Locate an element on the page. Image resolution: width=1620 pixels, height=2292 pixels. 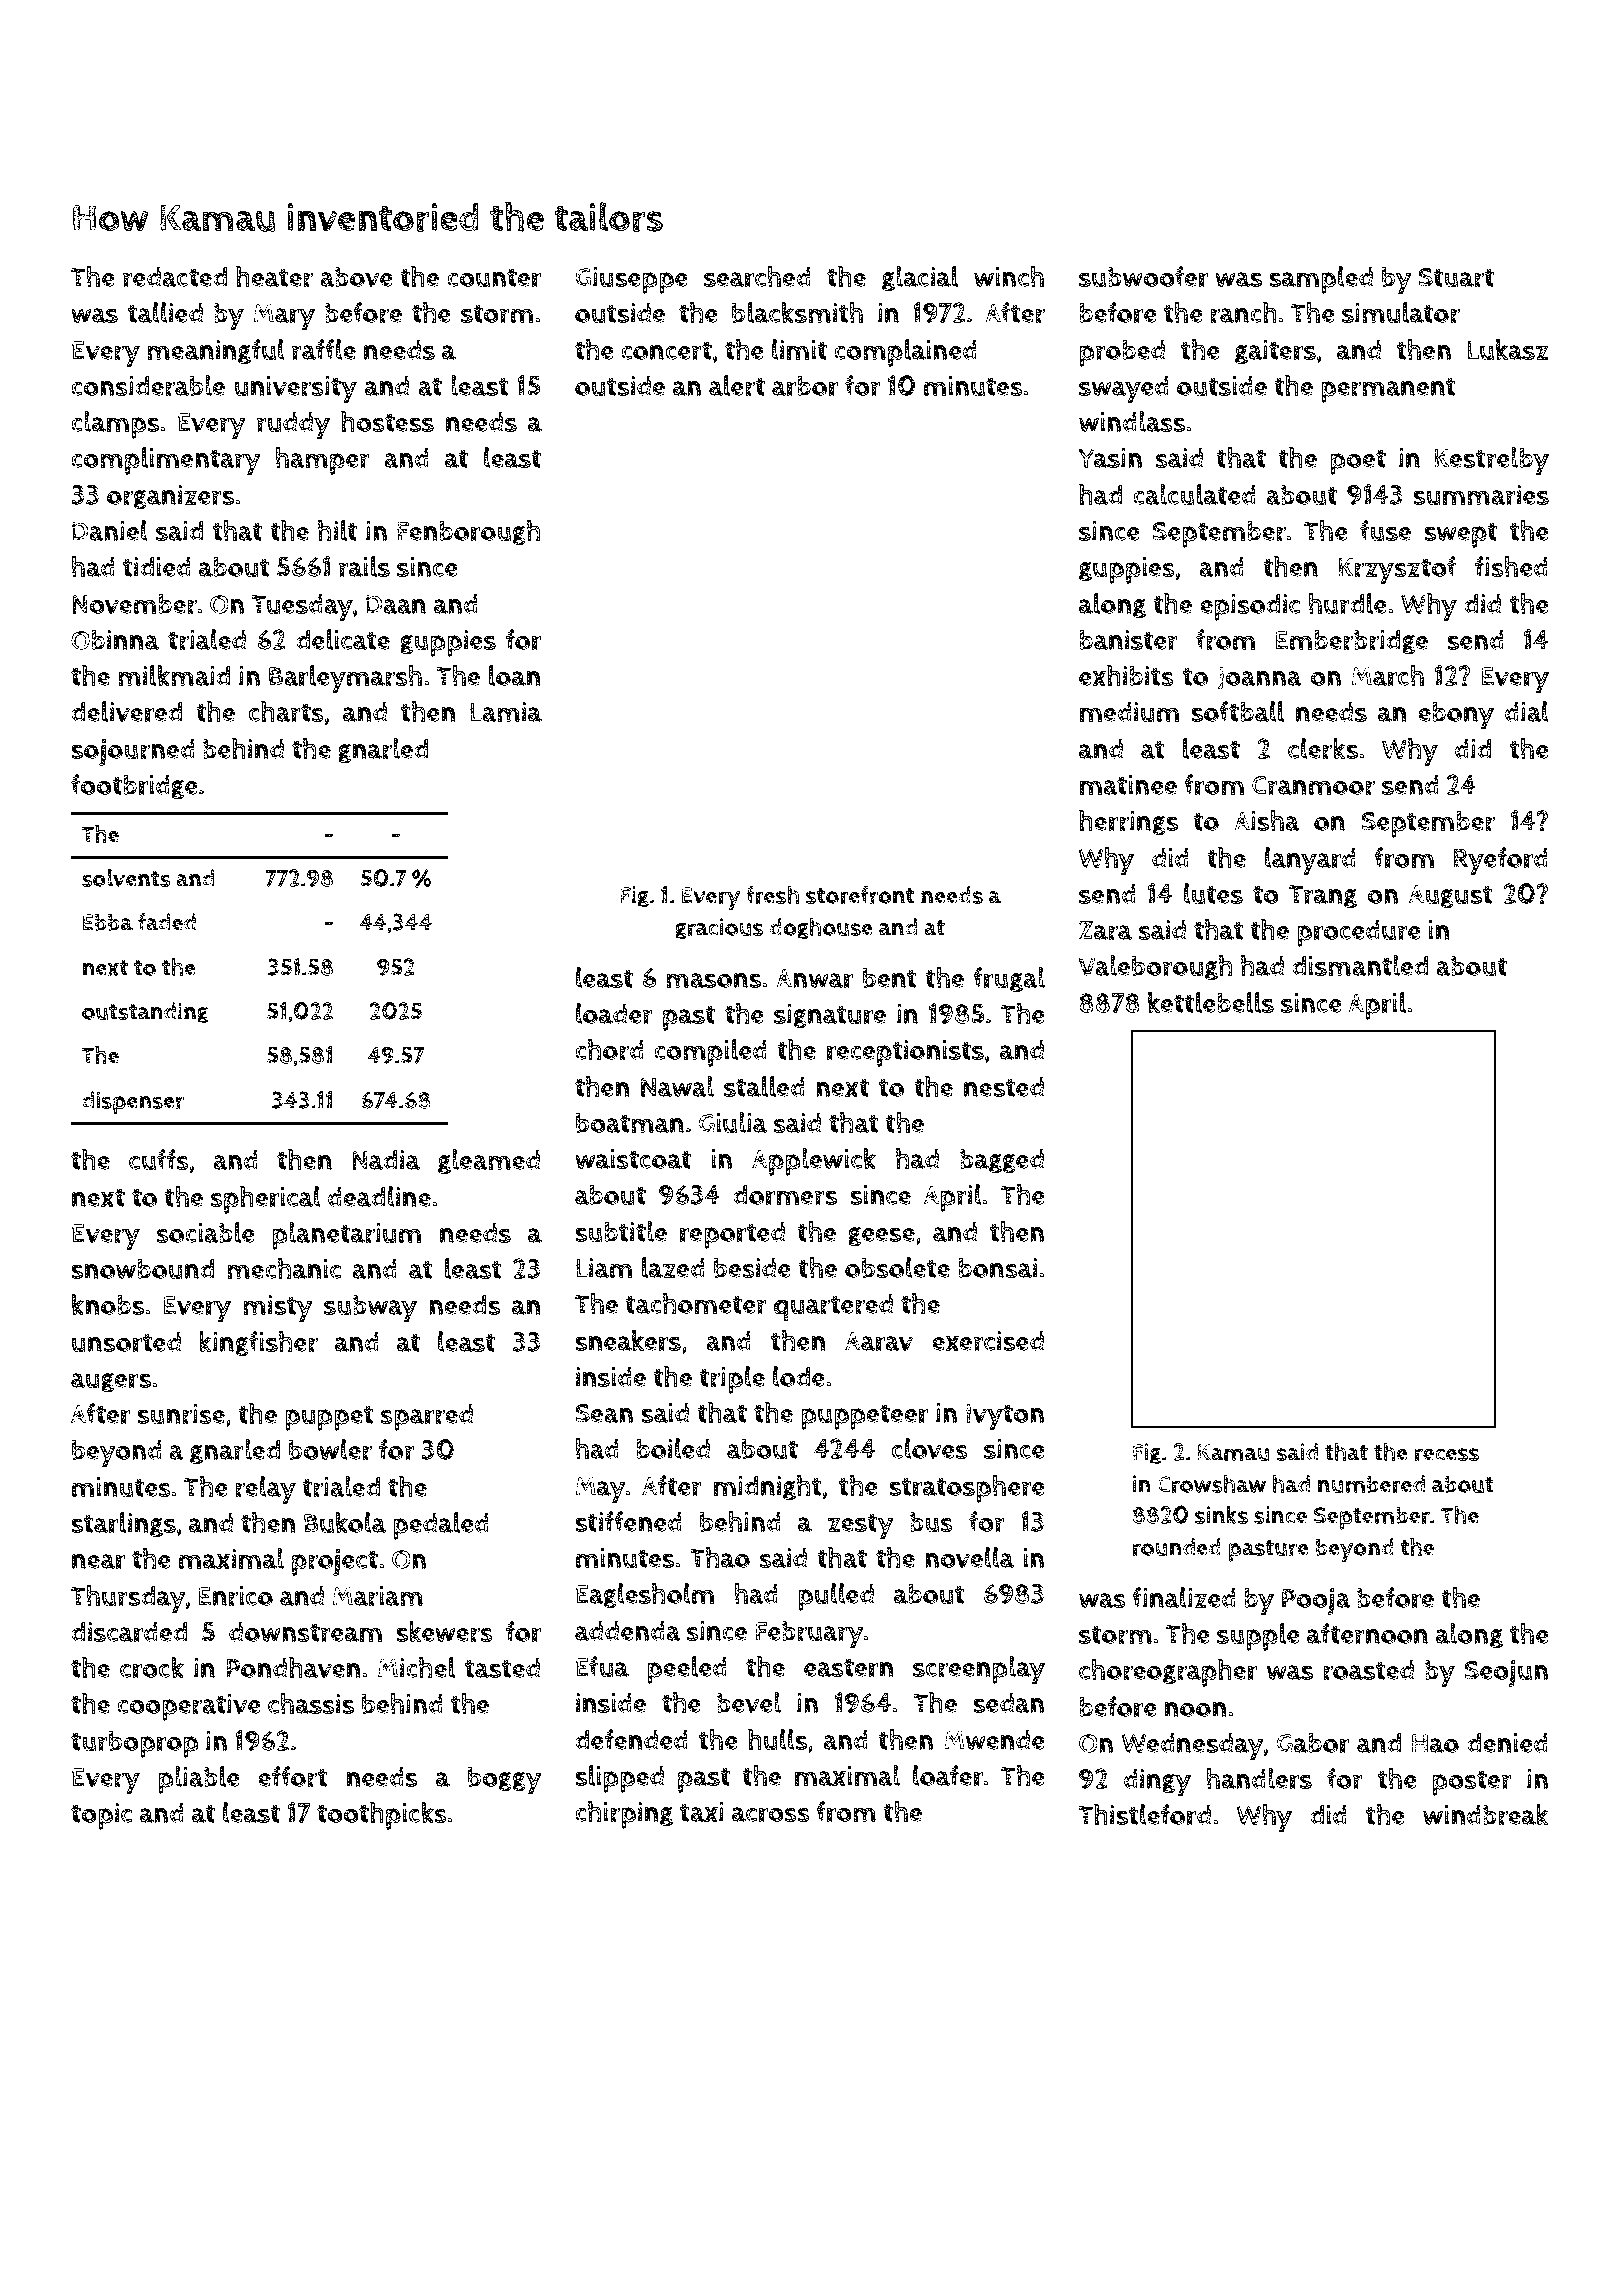
dispenser is located at coordinates (133, 1103).
